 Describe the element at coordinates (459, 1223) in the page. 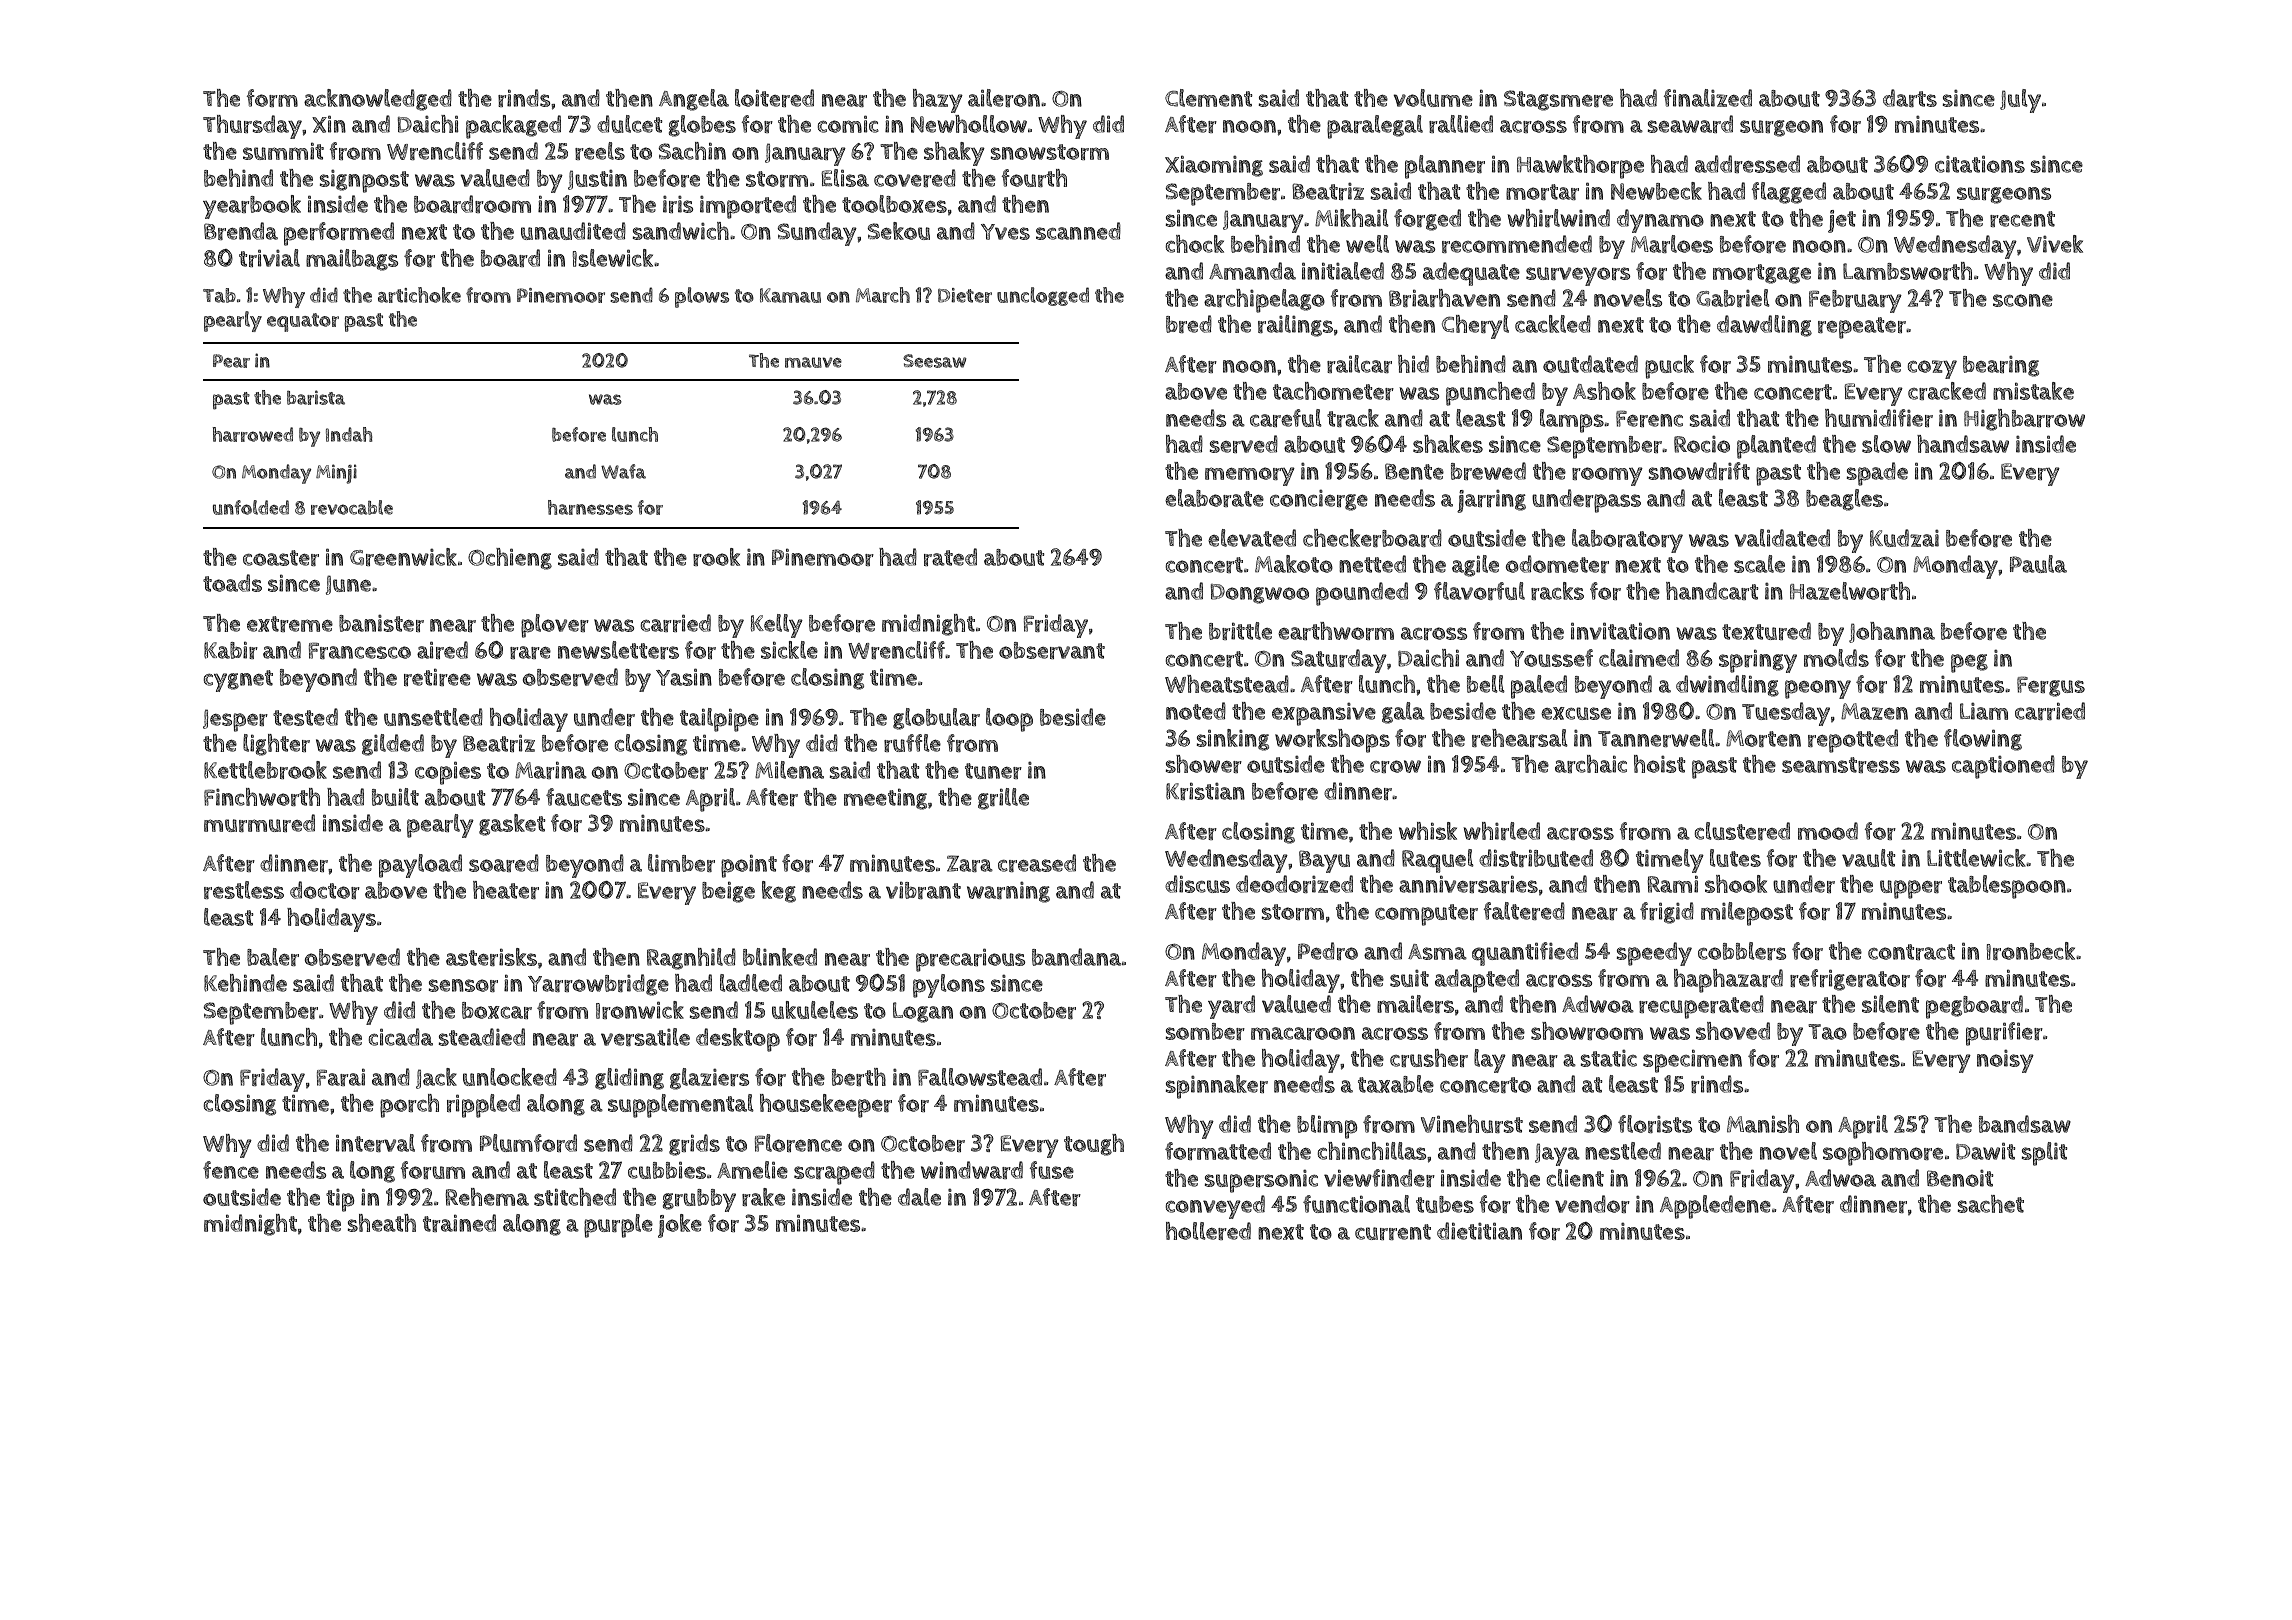

I see `trained` at that location.
